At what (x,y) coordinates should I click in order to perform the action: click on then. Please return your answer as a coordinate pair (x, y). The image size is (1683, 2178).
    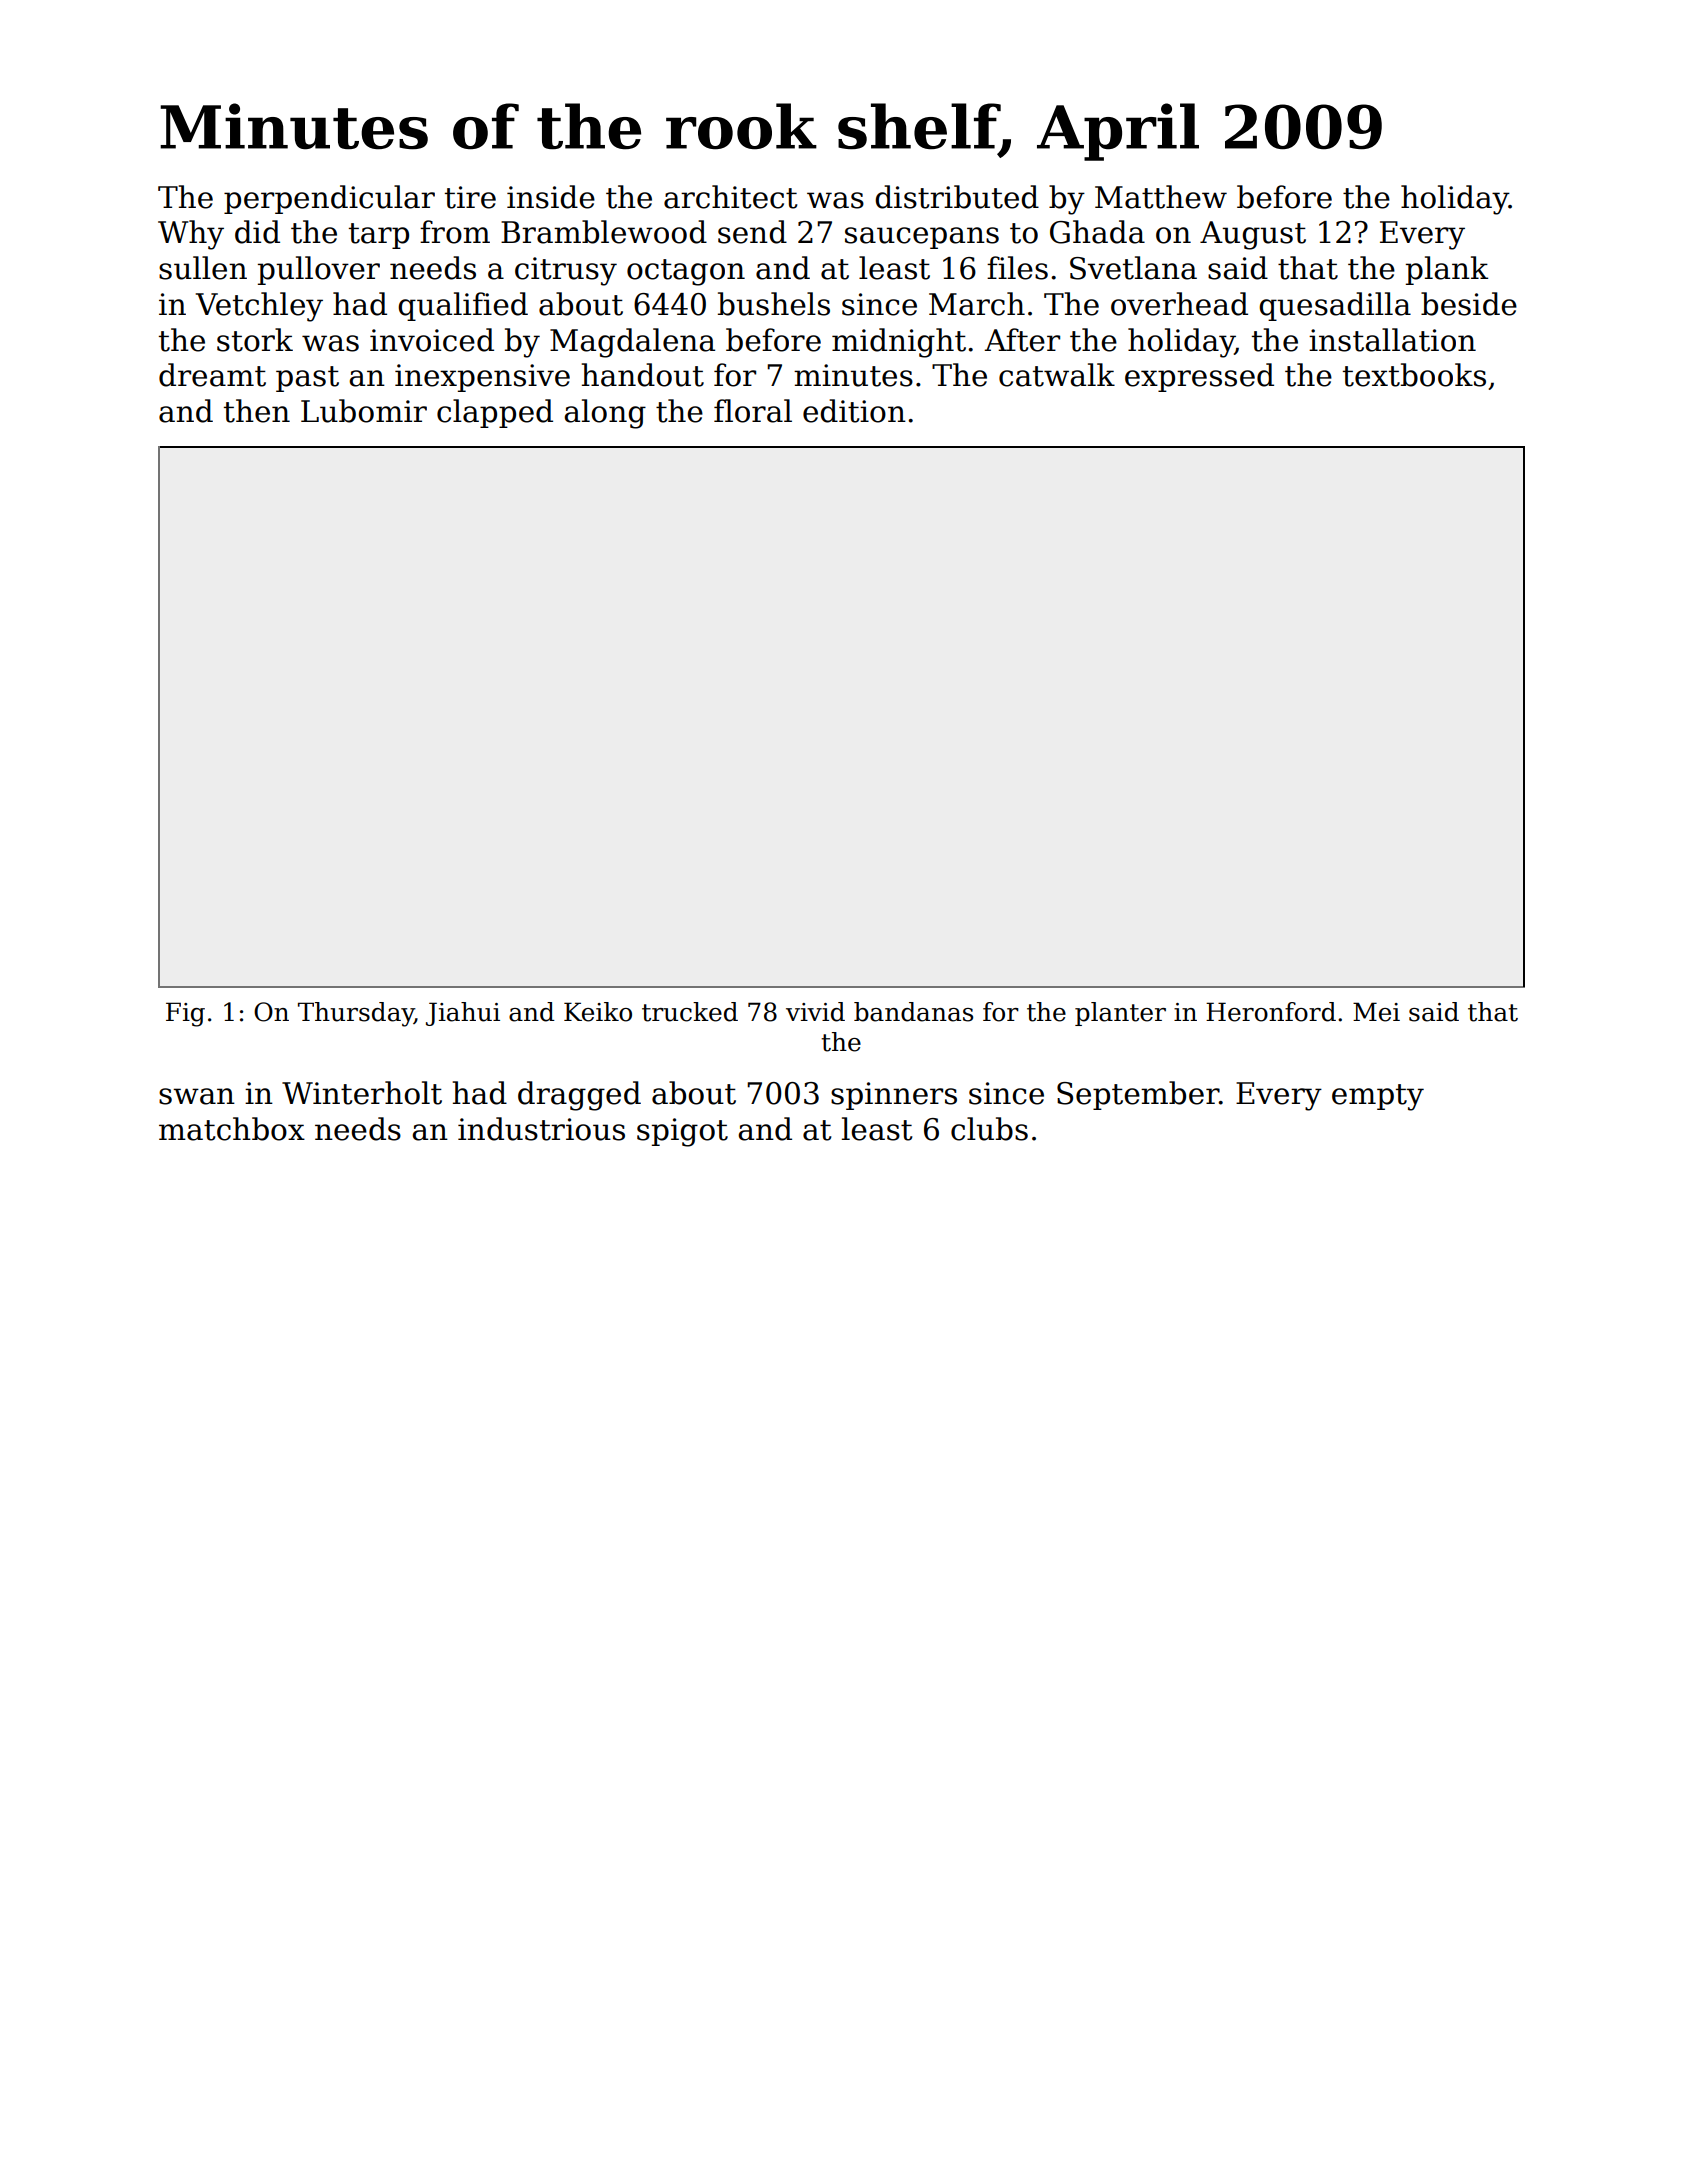
    Looking at the image, I should click on (257, 411).
